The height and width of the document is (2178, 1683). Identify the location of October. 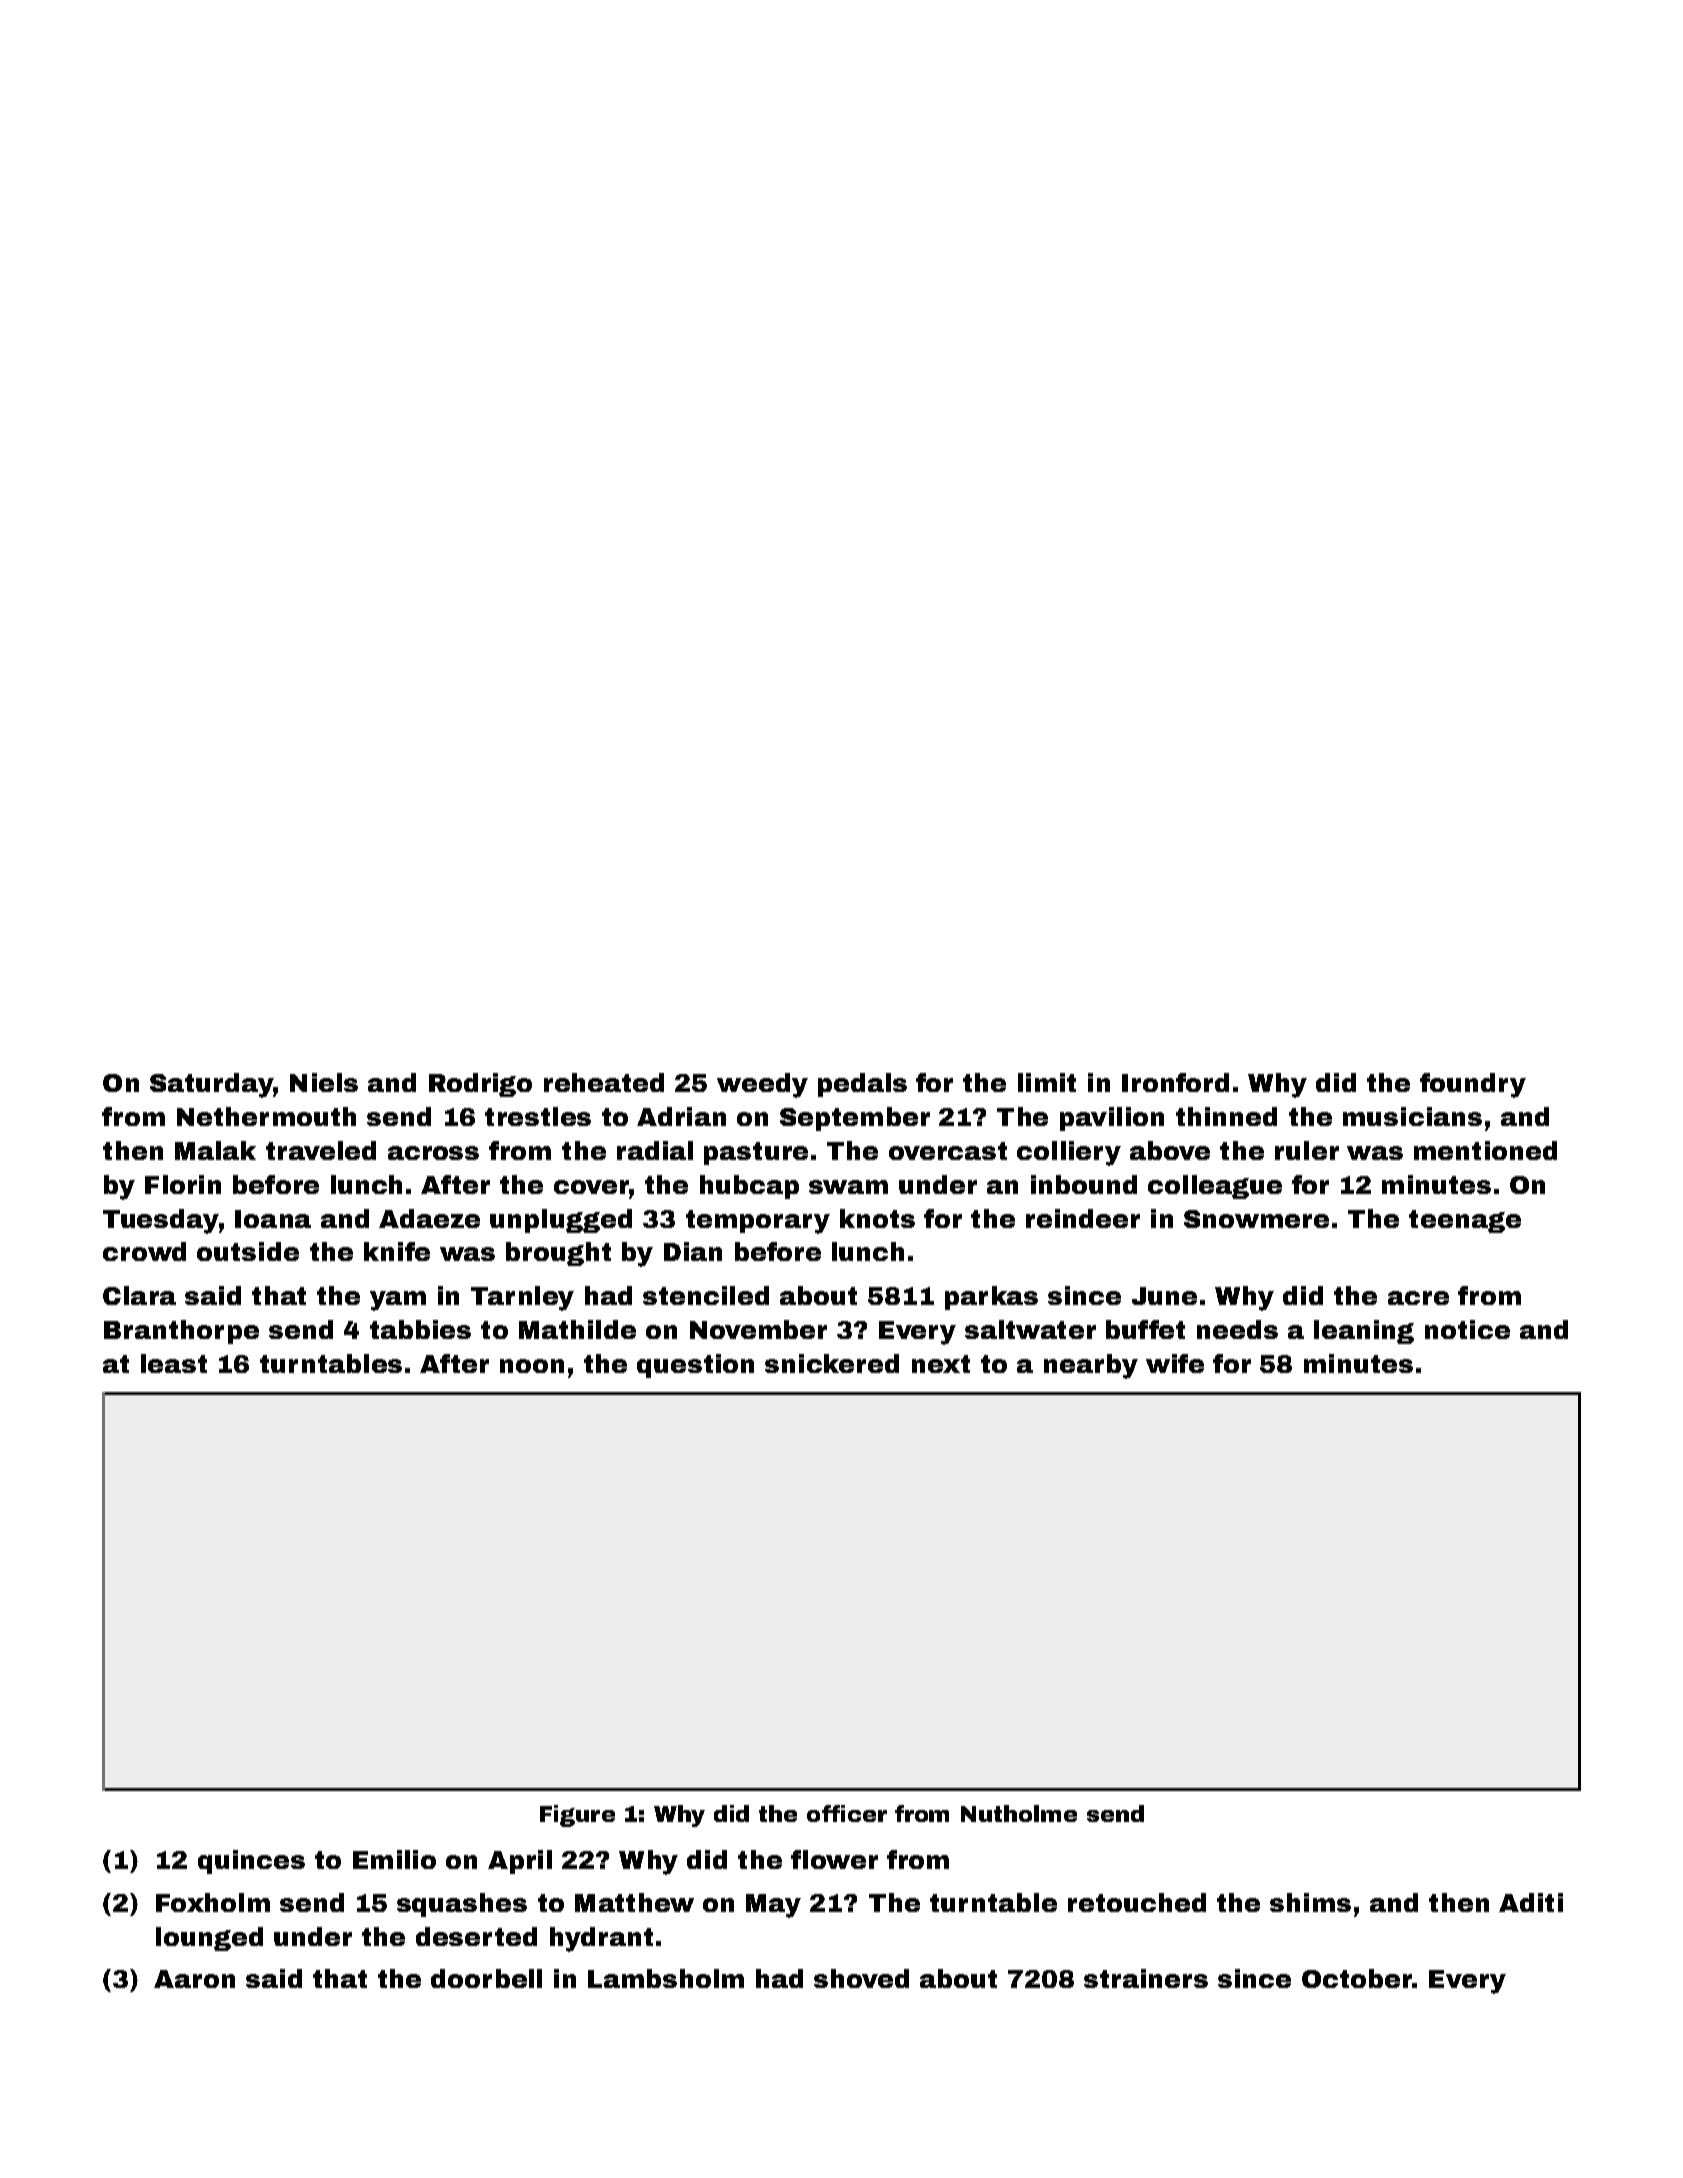
(1357, 1978).
